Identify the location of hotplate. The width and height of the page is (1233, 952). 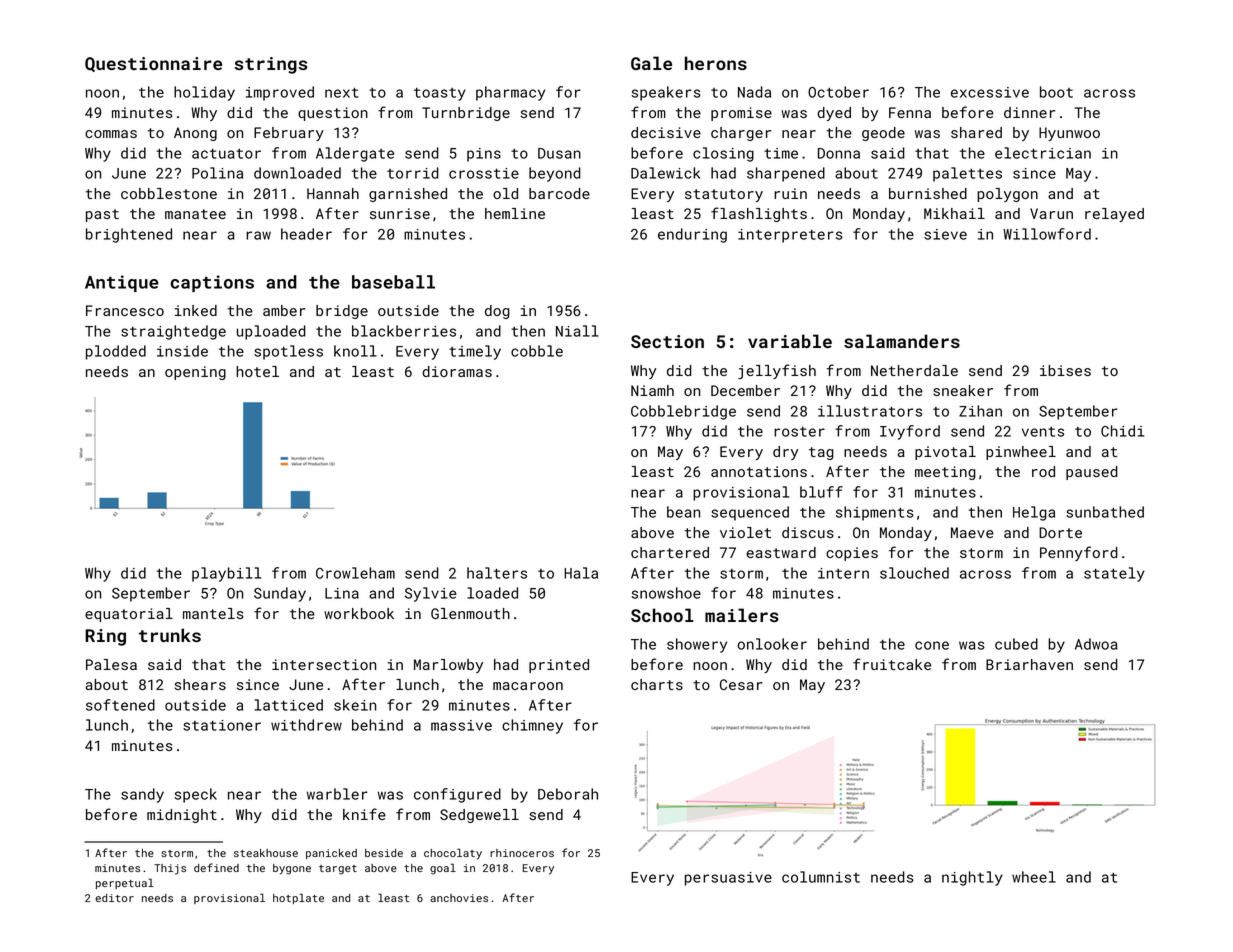
(298, 898).
